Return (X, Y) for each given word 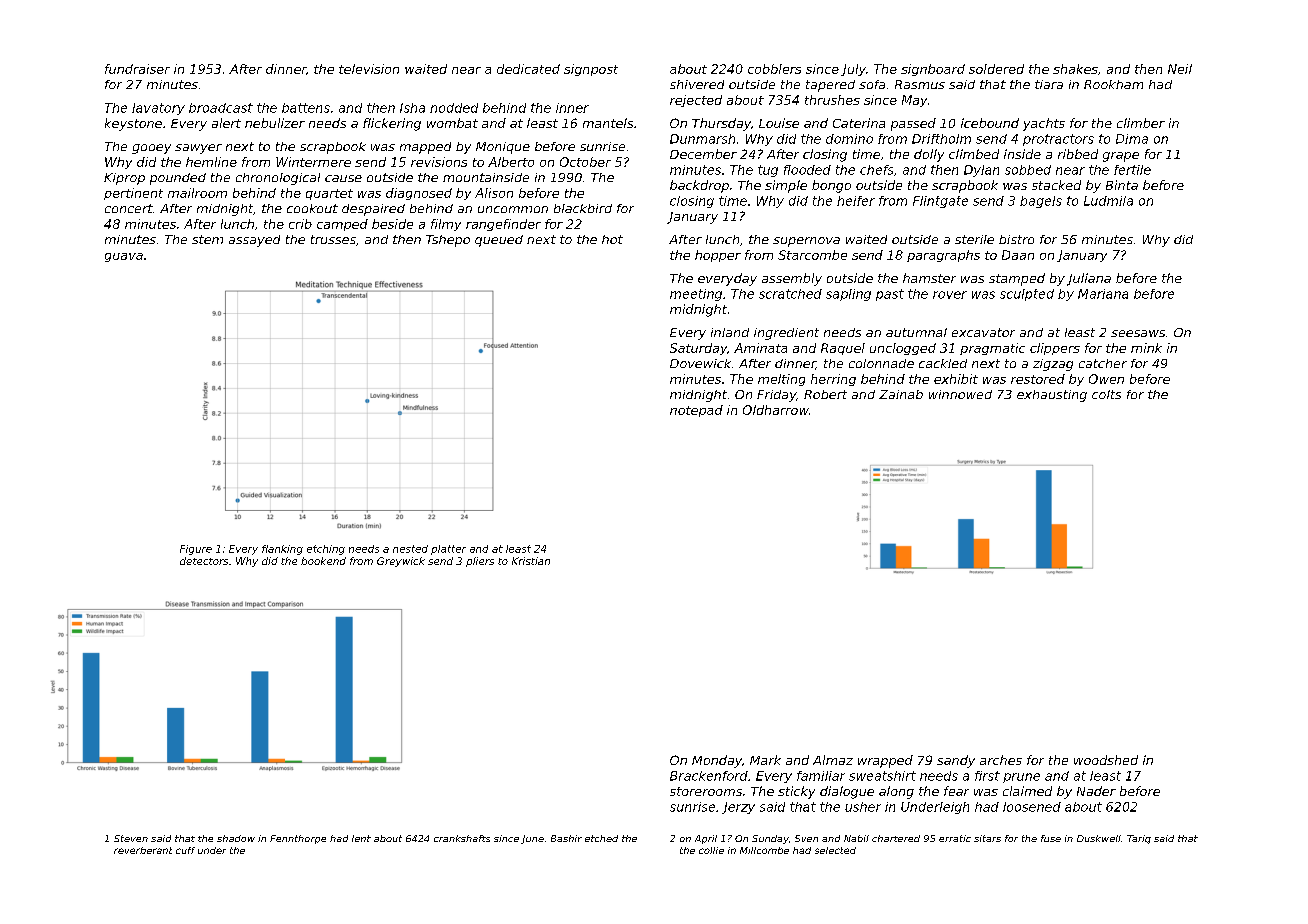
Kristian (531, 561)
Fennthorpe (298, 839)
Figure (196, 550)
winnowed (960, 394)
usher (863, 807)
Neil (1180, 69)
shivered (697, 84)
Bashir (566, 838)
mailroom (197, 193)
